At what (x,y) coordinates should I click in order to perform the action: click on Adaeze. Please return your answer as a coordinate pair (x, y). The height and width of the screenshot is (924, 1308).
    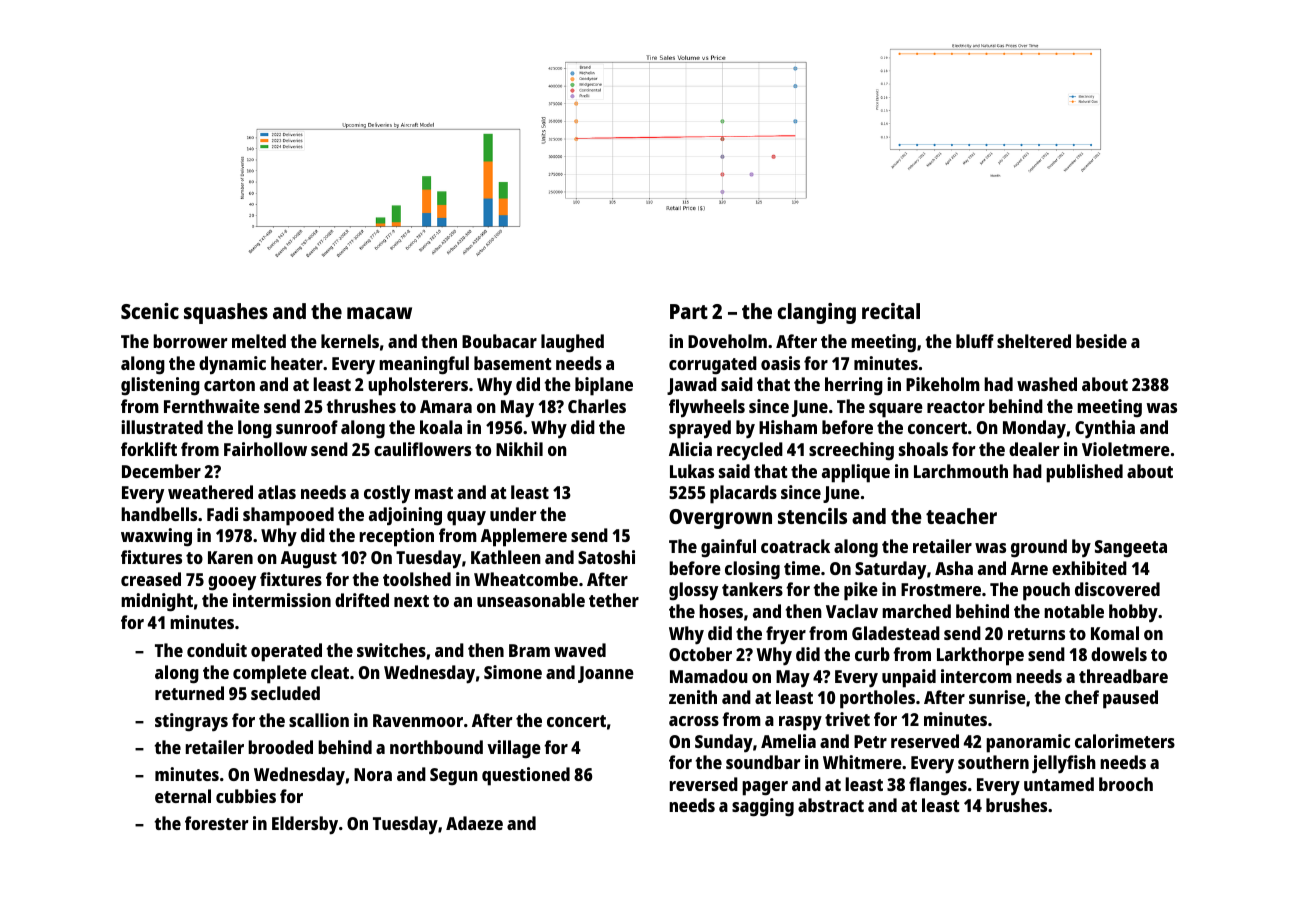
    Looking at the image, I should click on (474, 823).
